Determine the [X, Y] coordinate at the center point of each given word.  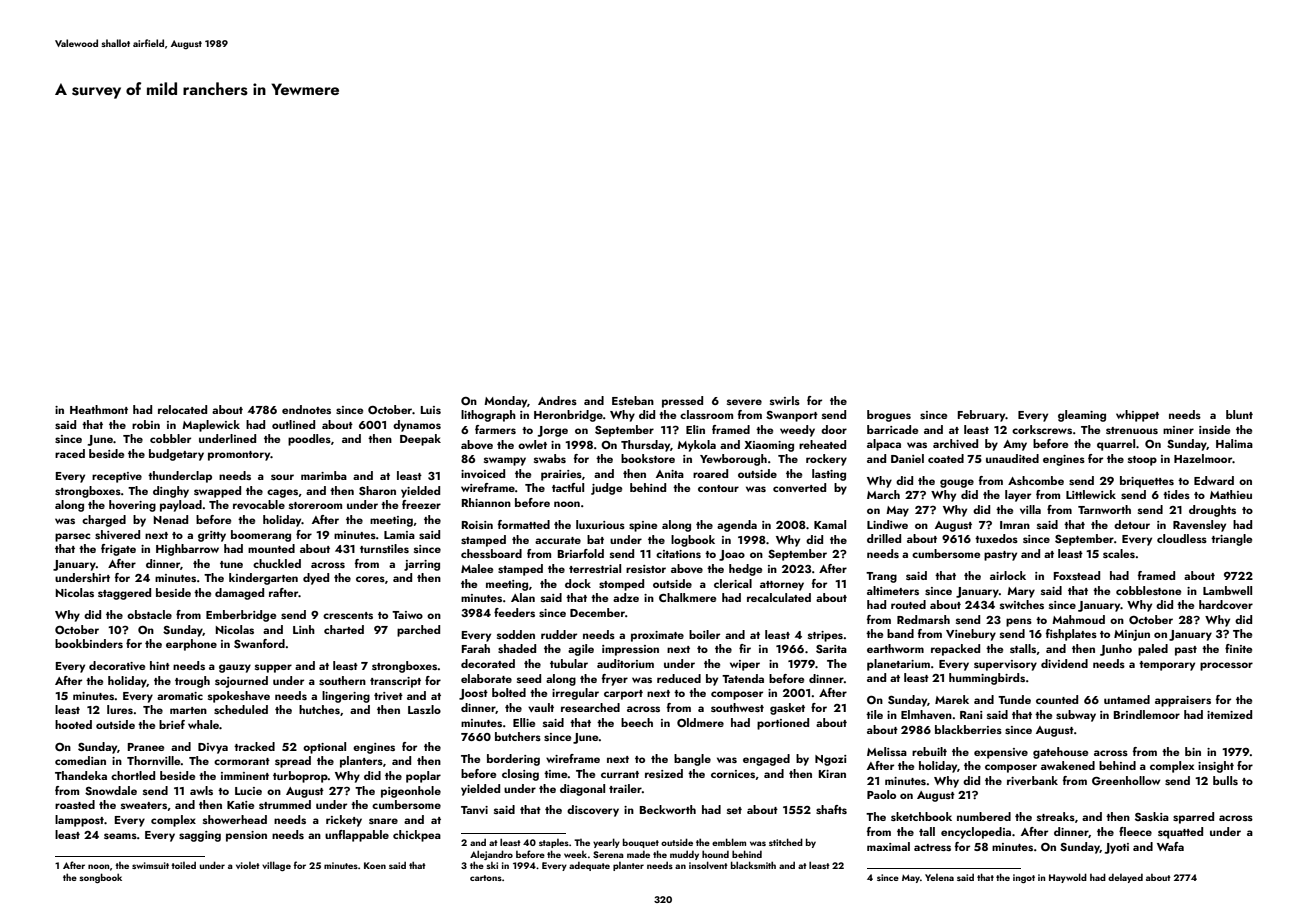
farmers [495, 429]
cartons [486, 878]
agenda [737, 526]
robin [146, 424]
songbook [100, 878]
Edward [1214, 480]
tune [231, 564]
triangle [1231, 540]
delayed [1125, 878]
